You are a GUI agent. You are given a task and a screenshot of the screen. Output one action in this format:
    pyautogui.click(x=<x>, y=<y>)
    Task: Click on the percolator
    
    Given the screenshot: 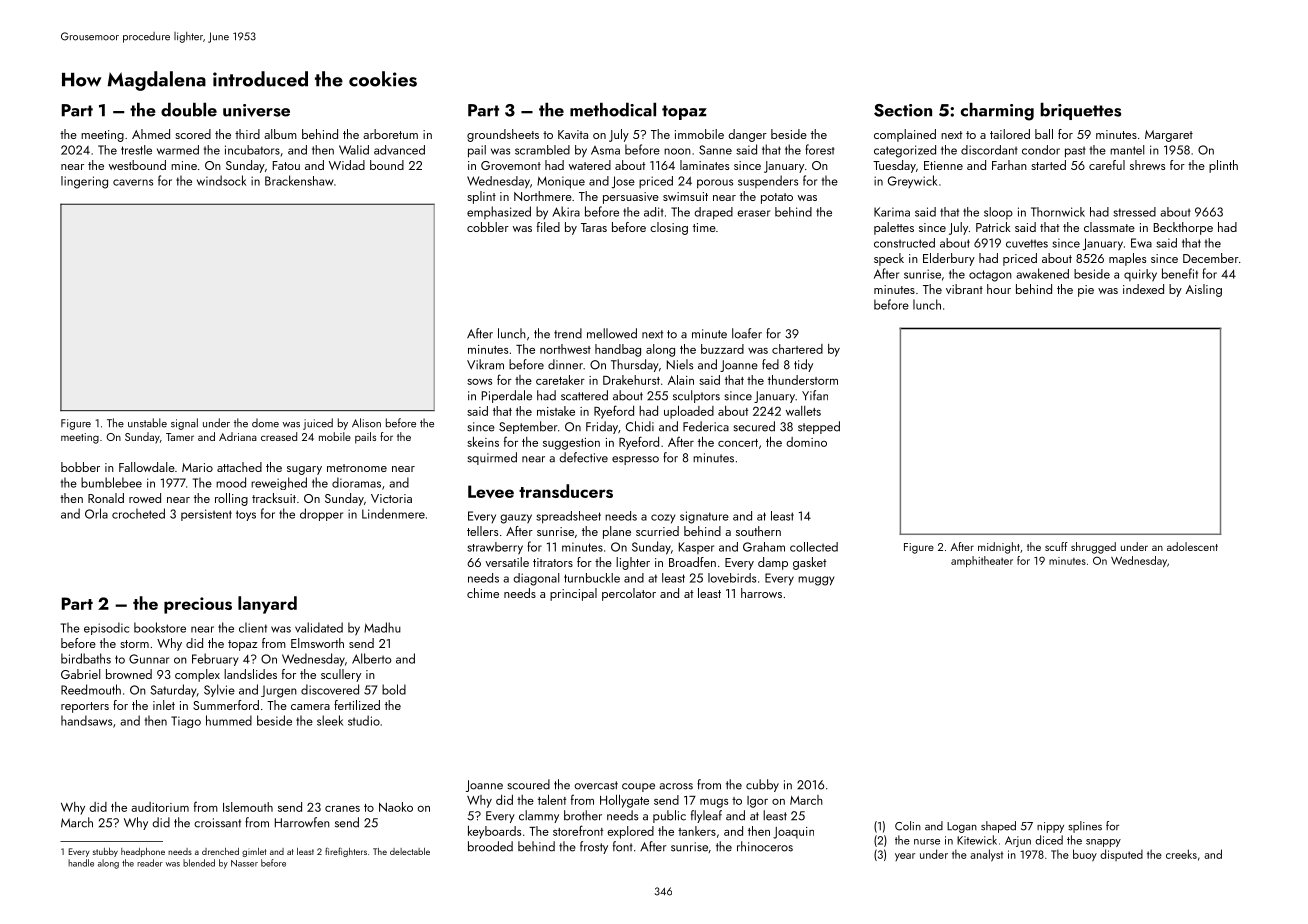 What is the action you would take?
    pyautogui.click(x=629, y=594)
